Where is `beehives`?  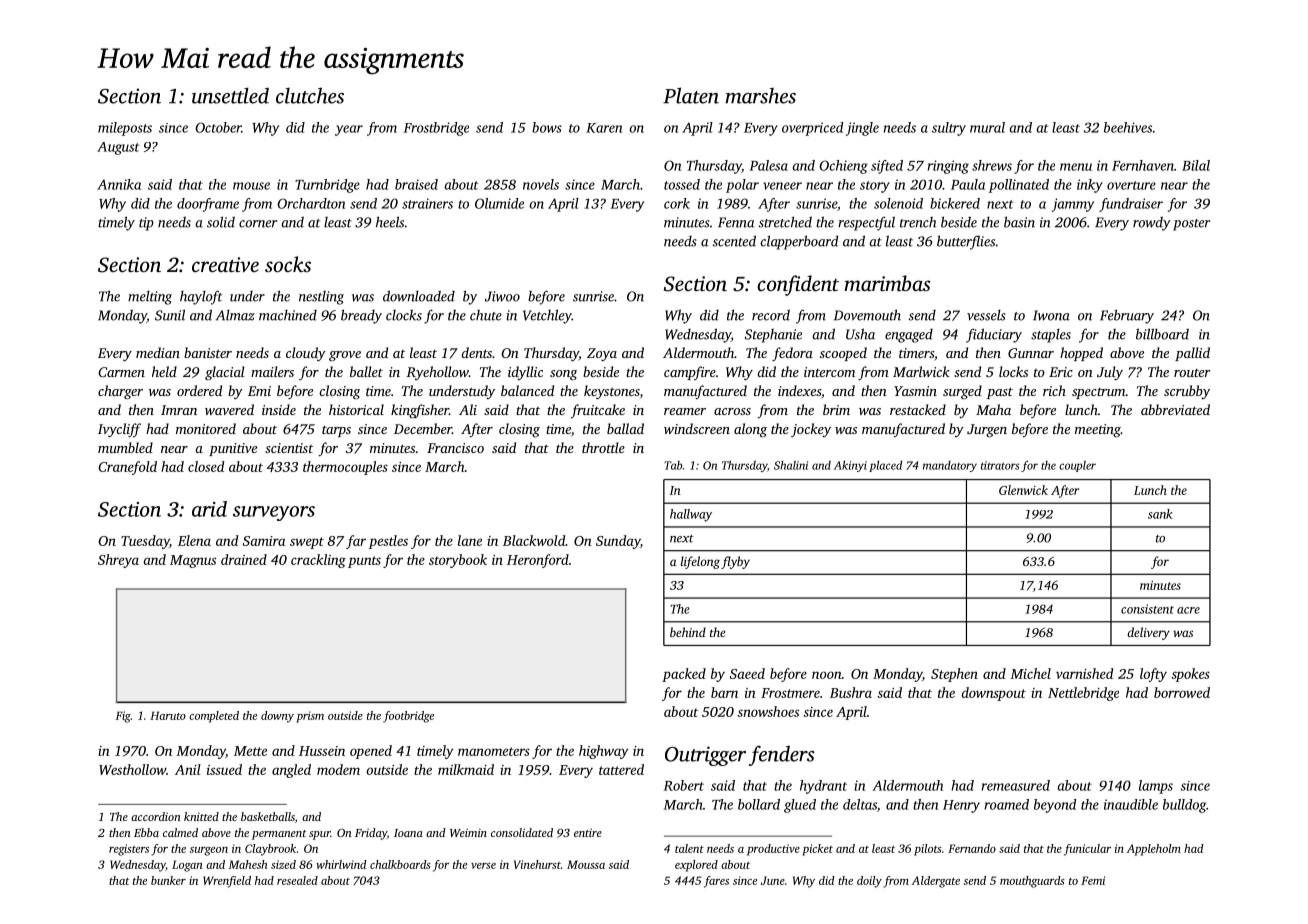
beehives is located at coordinates (1128, 127).
